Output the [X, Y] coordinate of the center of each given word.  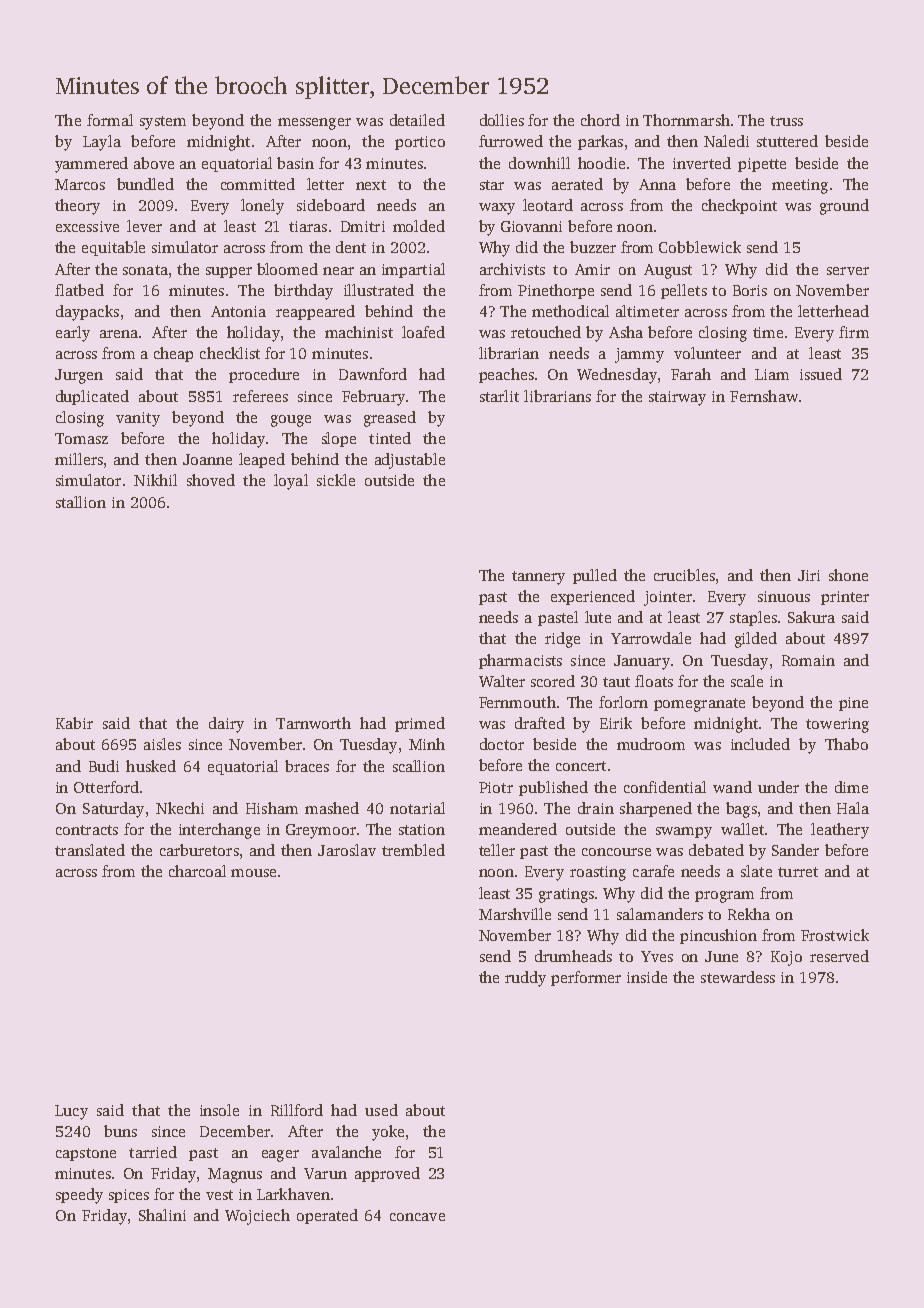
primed [420, 724]
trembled [413, 850]
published [553, 788]
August [668, 271]
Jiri [809, 575]
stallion [81, 502]
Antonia [238, 311]
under [778, 787]
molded [419, 226]
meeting [800, 186]
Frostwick [835, 935]
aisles [162, 744]
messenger [314, 124]
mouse [253, 873]
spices [129, 1196]
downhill [539, 163]
